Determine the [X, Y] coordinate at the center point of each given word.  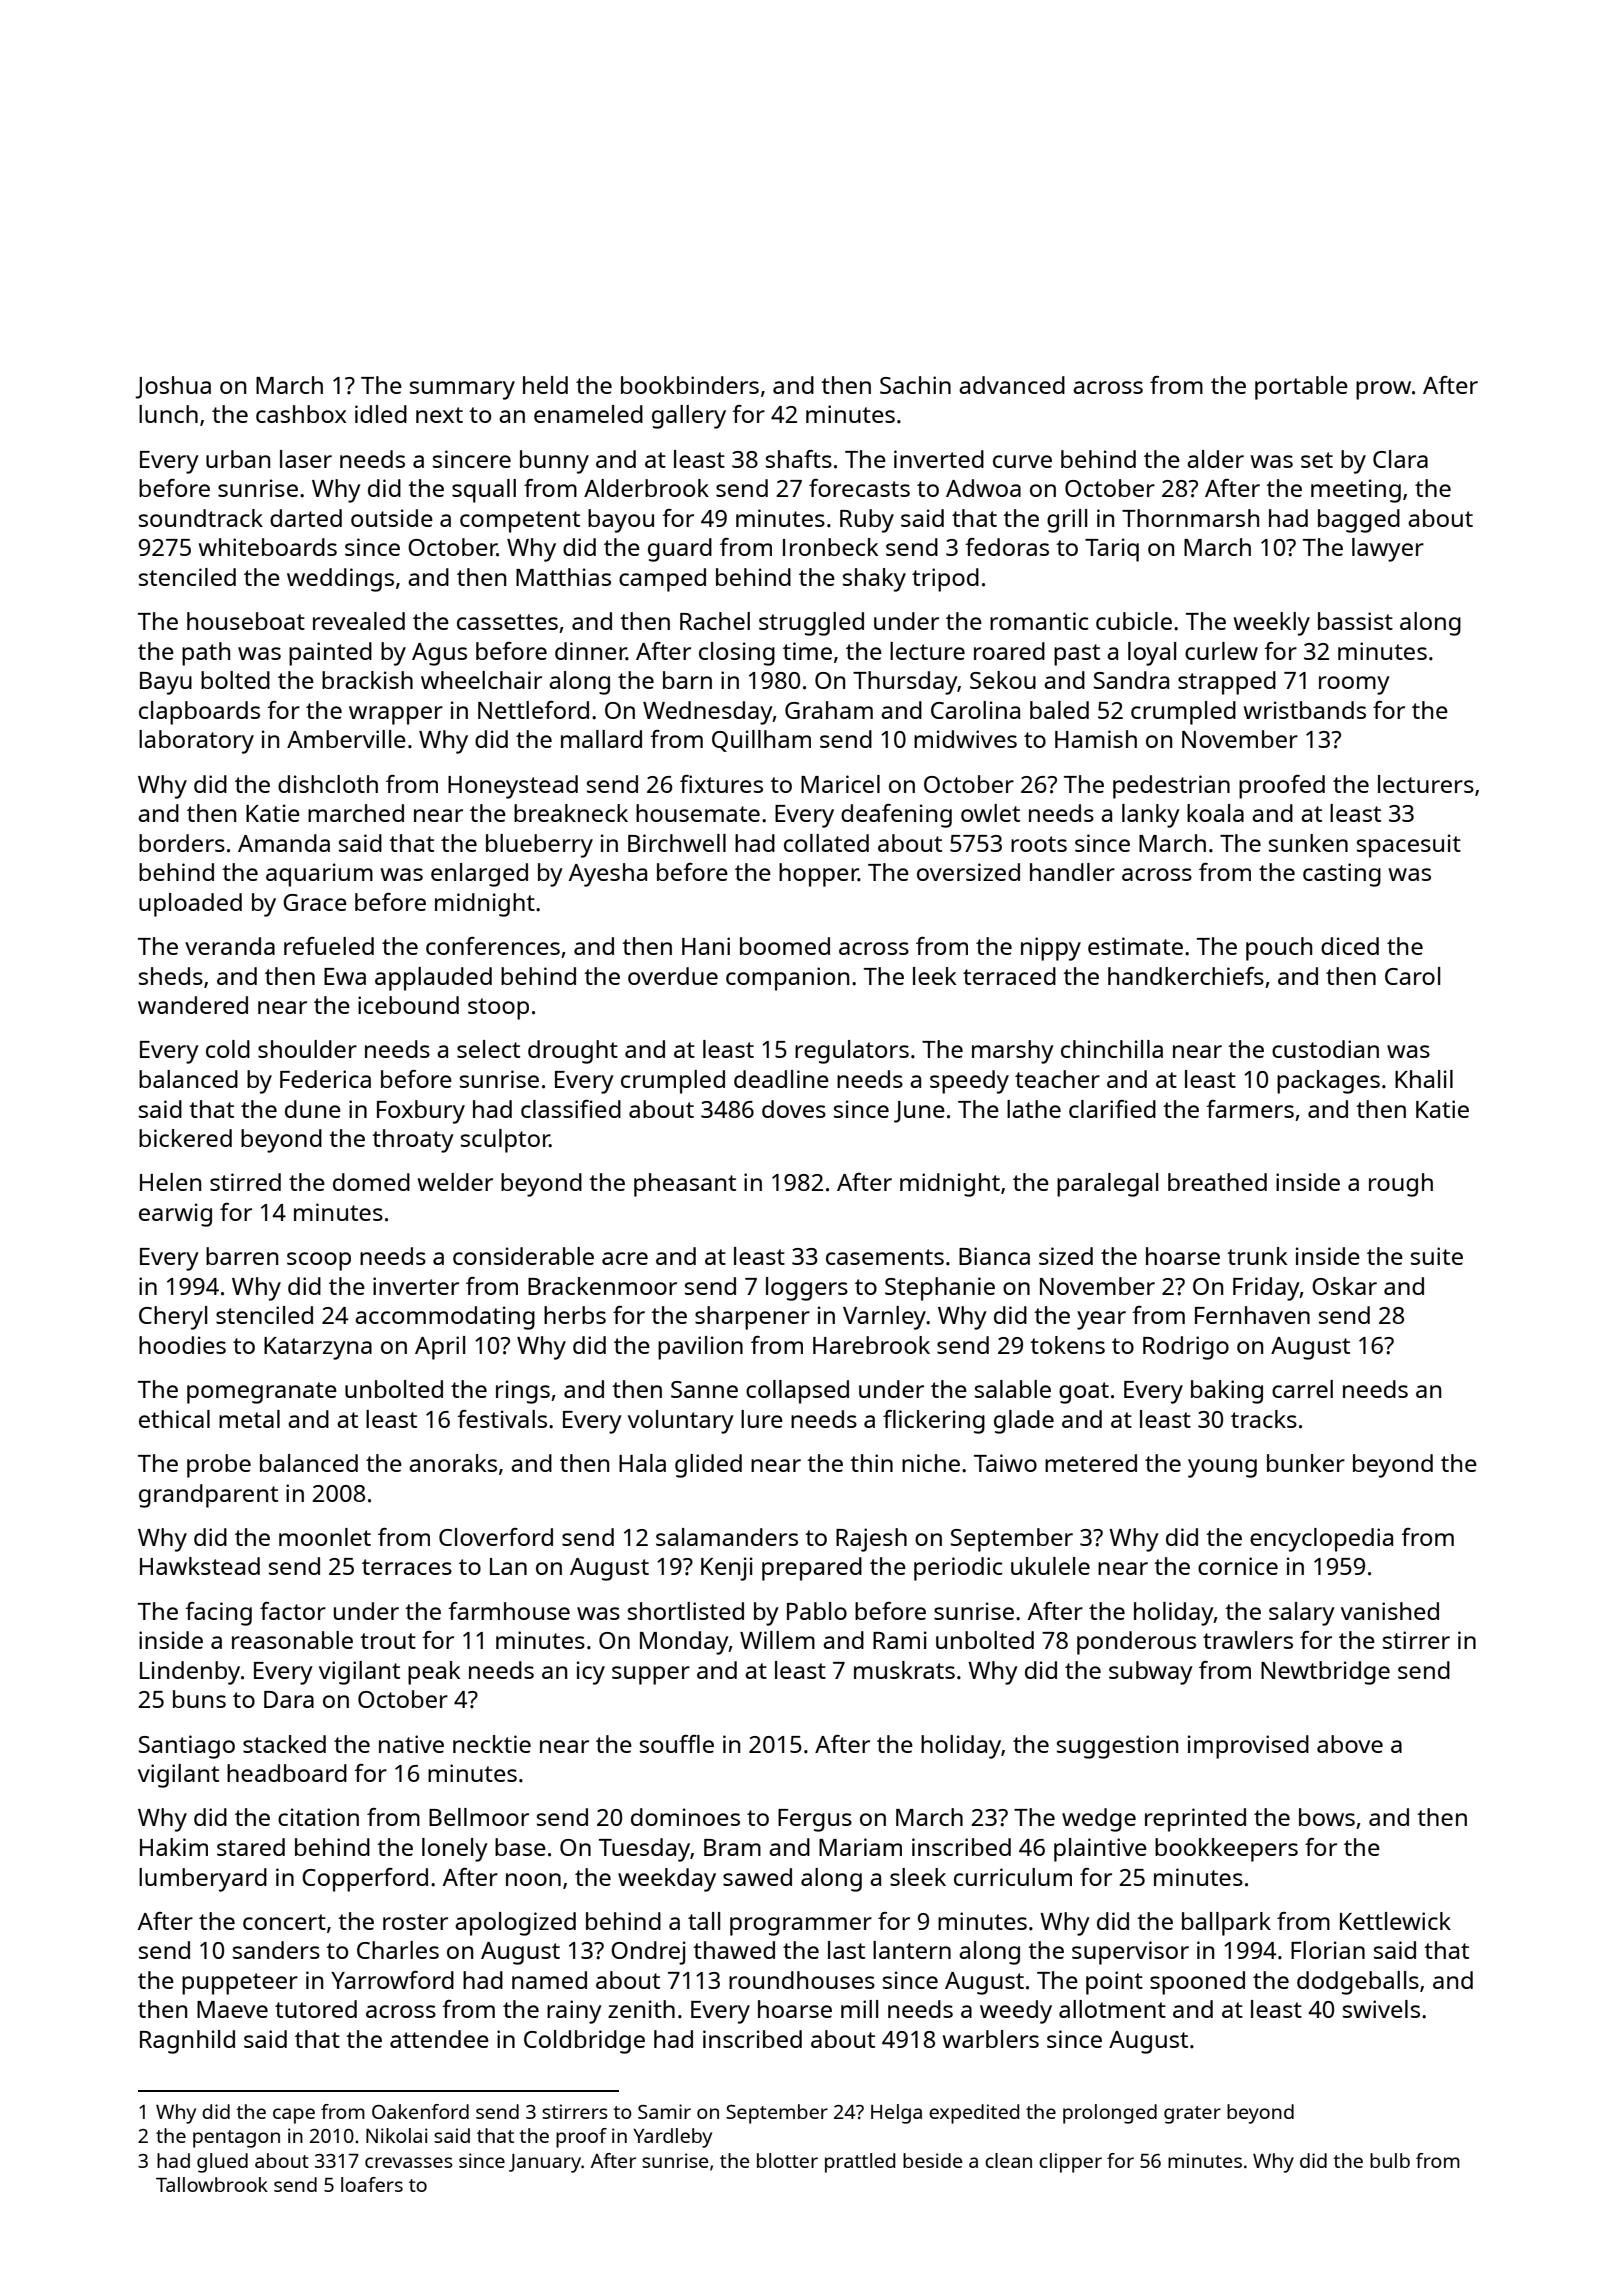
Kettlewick [1395, 1921]
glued [222, 2163]
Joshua [173, 387]
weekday [667, 1880]
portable [1301, 388]
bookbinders [690, 385]
